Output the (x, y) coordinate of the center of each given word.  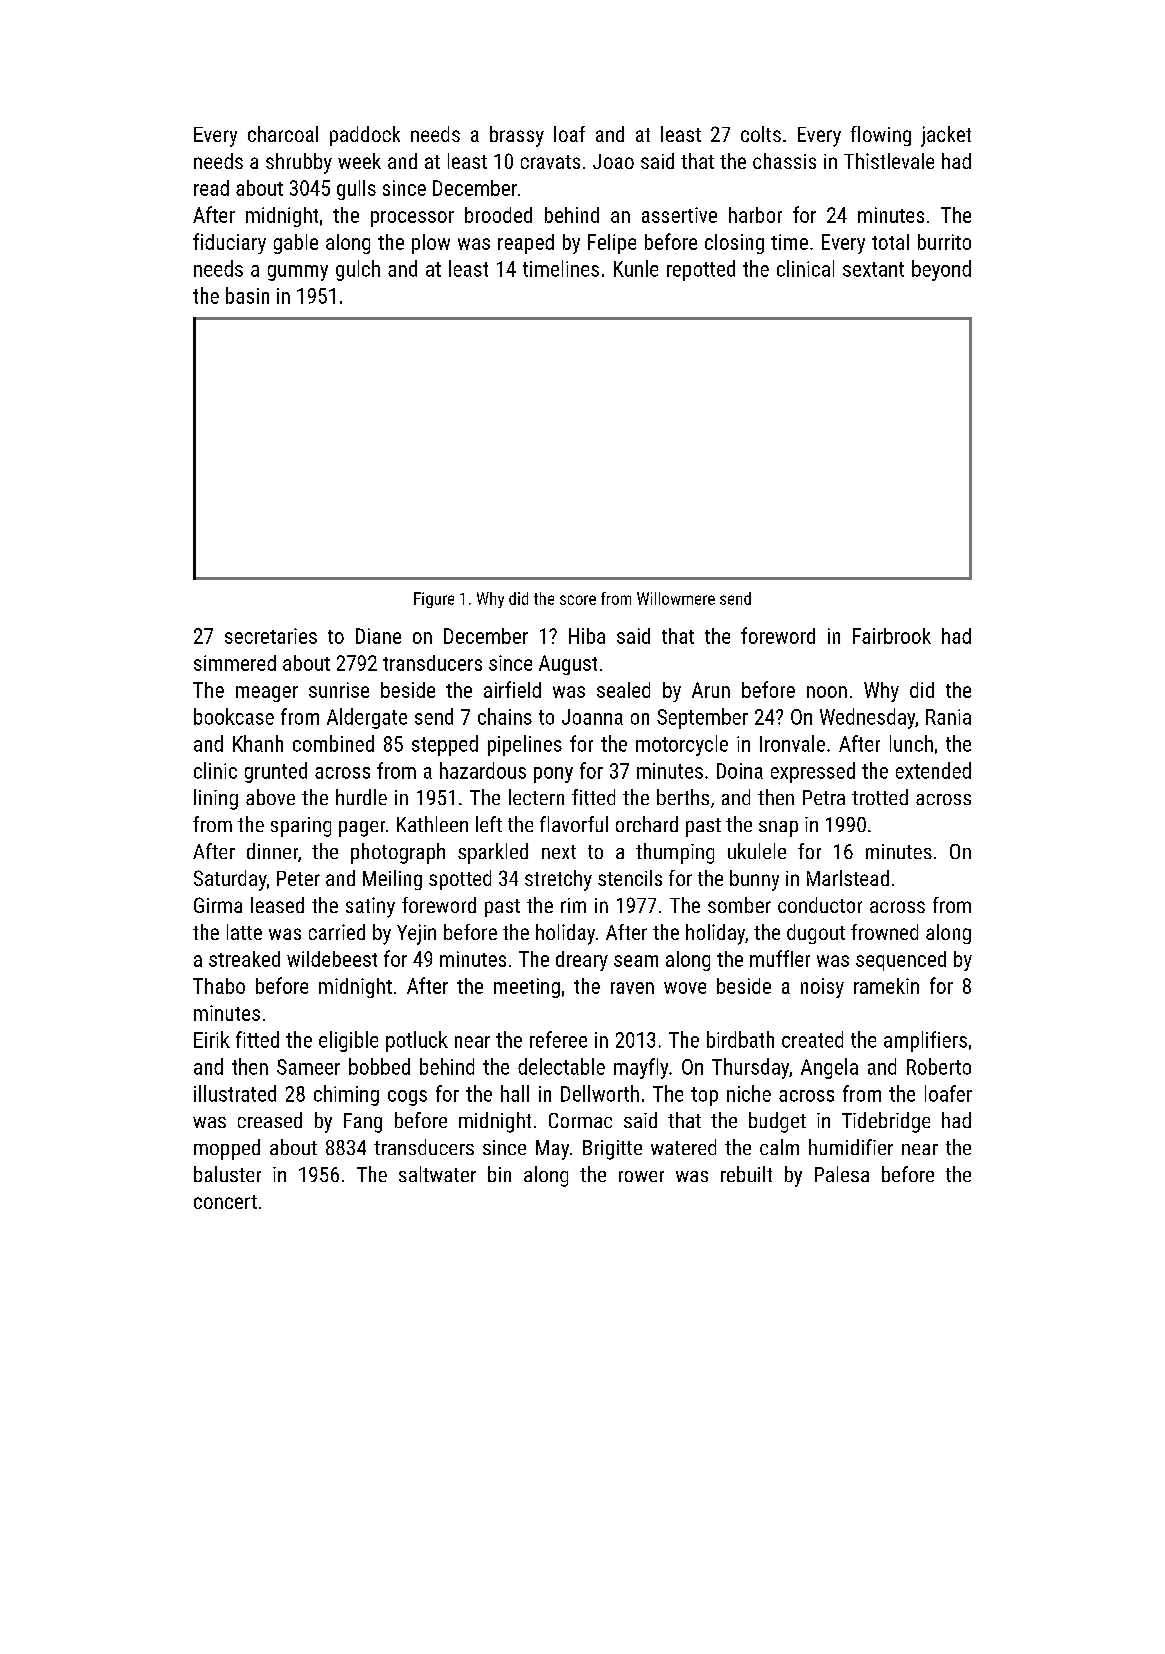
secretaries (271, 636)
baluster (227, 1174)
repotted (701, 270)
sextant (873, 269)
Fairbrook (892, 636)
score (578, 600)
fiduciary (229, 243)
